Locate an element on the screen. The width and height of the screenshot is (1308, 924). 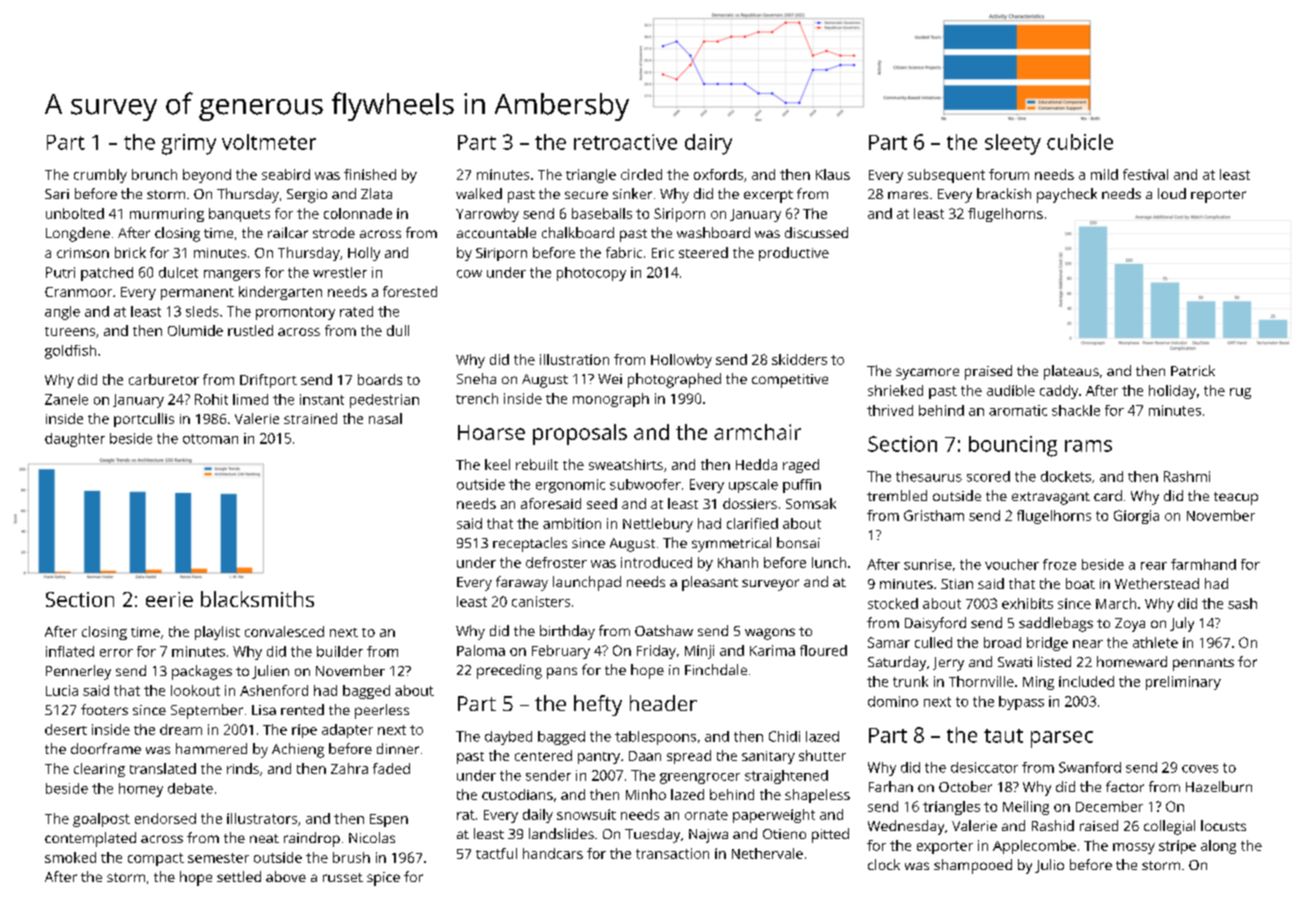
retroactive is located at coordinates (625, 142).
